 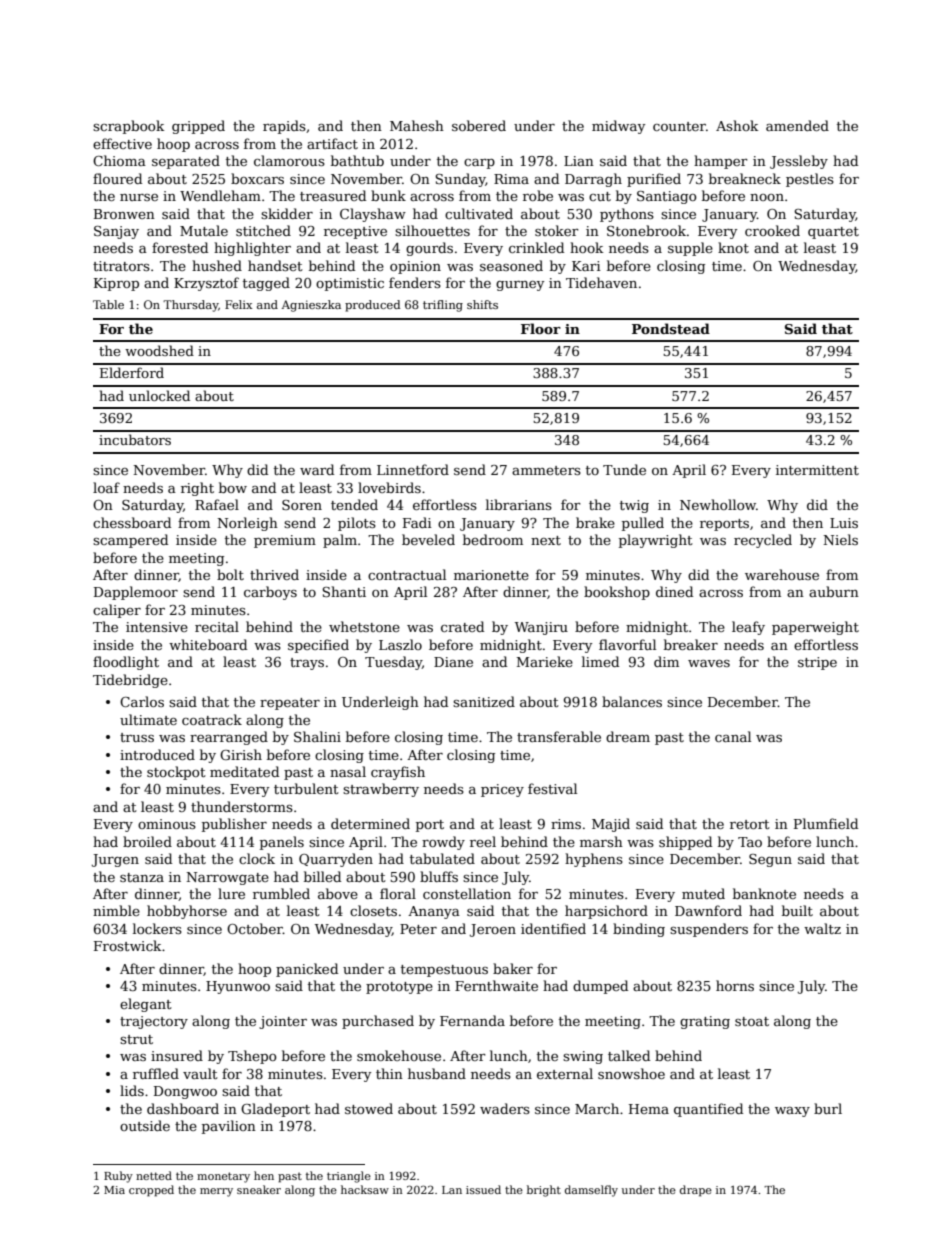 What do you see at coordinates (810, 180) in the image?
I see `pestles` at bounding box center [810, 180].
